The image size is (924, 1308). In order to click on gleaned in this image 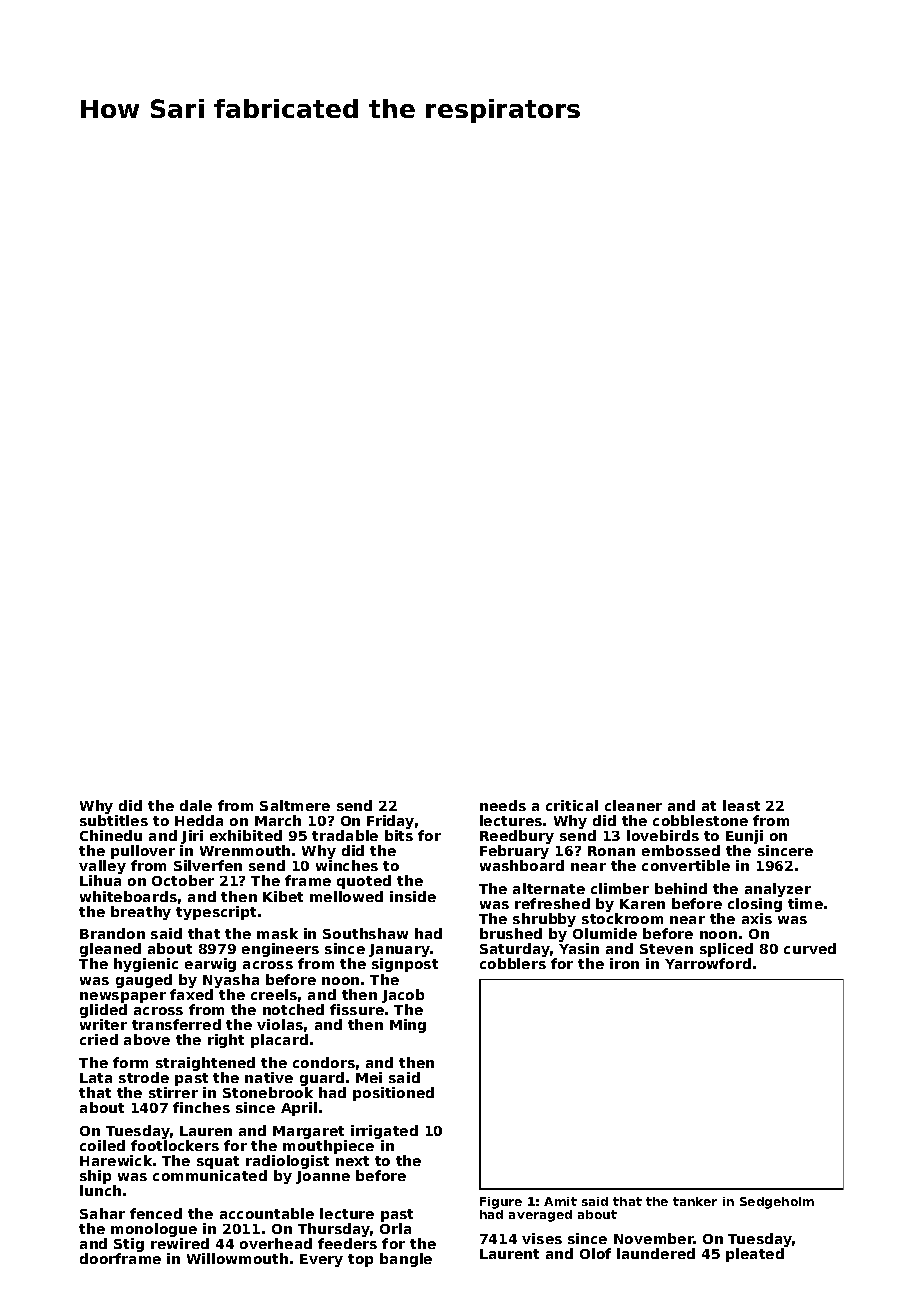, I will do `click(112, 951)`.
